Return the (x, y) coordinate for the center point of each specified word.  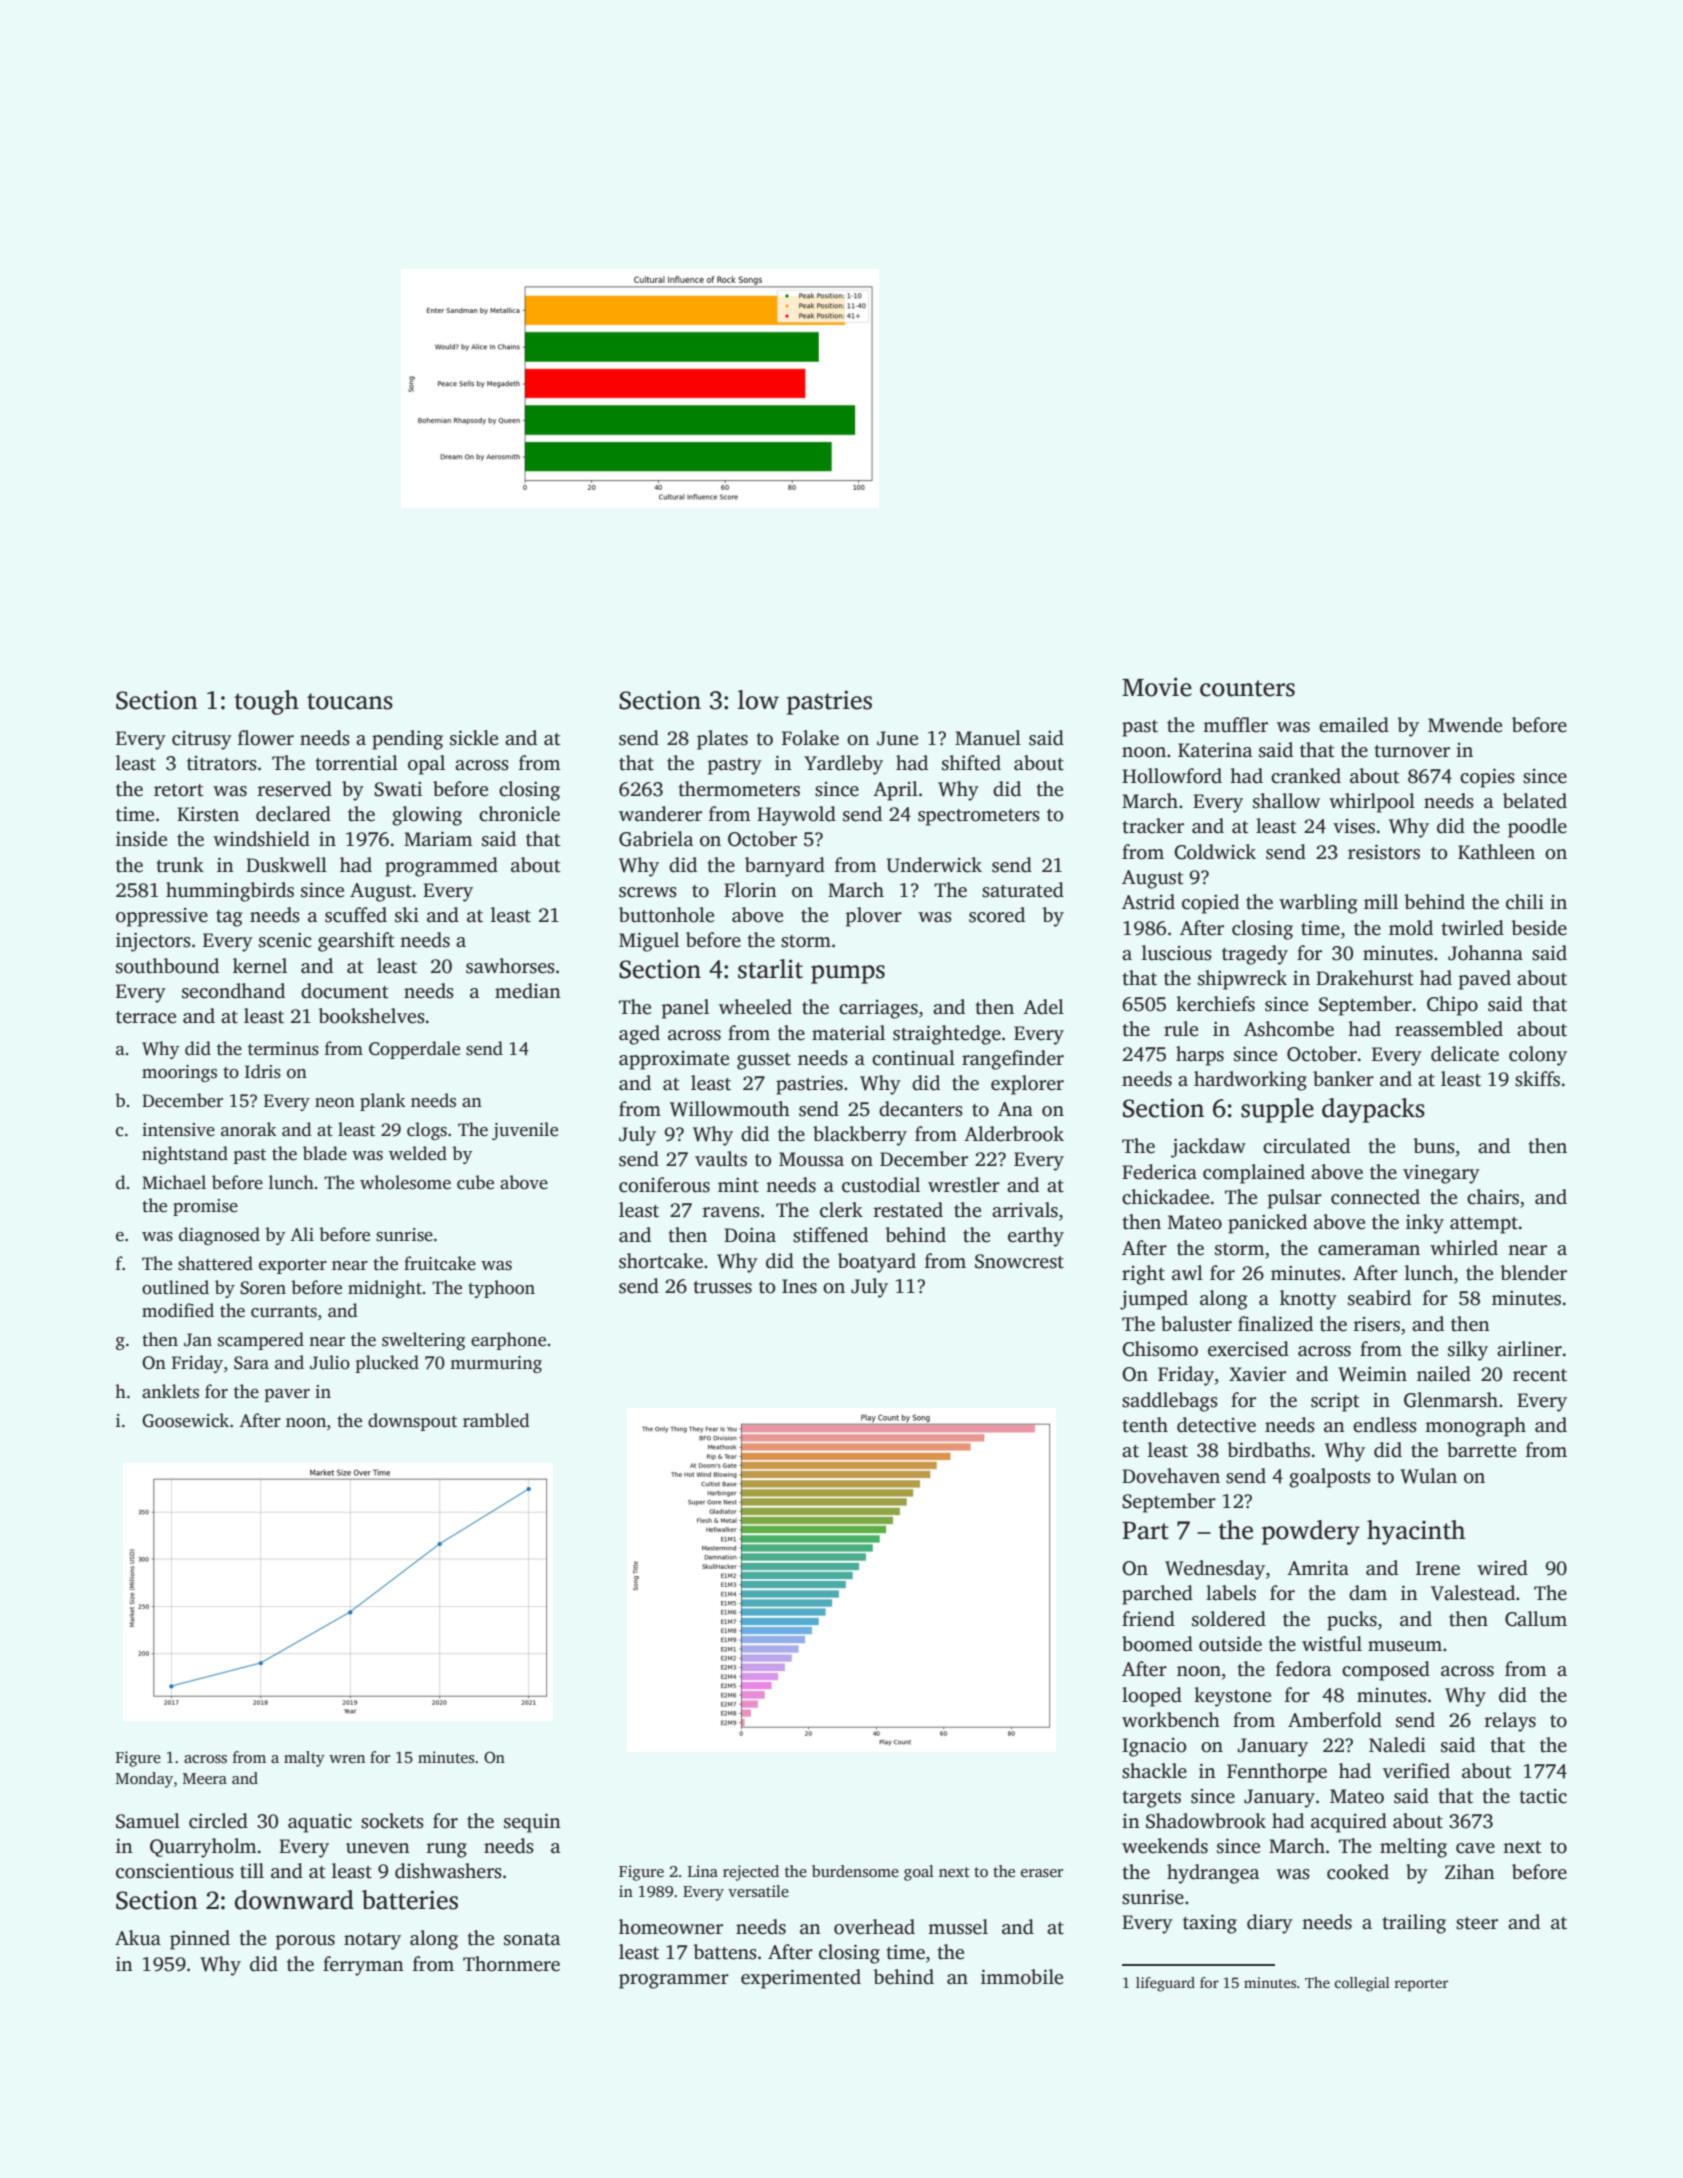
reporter (1421, 1985)
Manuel (988, 738)
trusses (722, 1287)
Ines (799, 1286)
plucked (387, 1364)
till (252, 1871)
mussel (958, 1927)
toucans (350, 701)
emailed (1354, 725)
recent (1540, 1375)
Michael (174, 1182)
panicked (1267, 1224)
